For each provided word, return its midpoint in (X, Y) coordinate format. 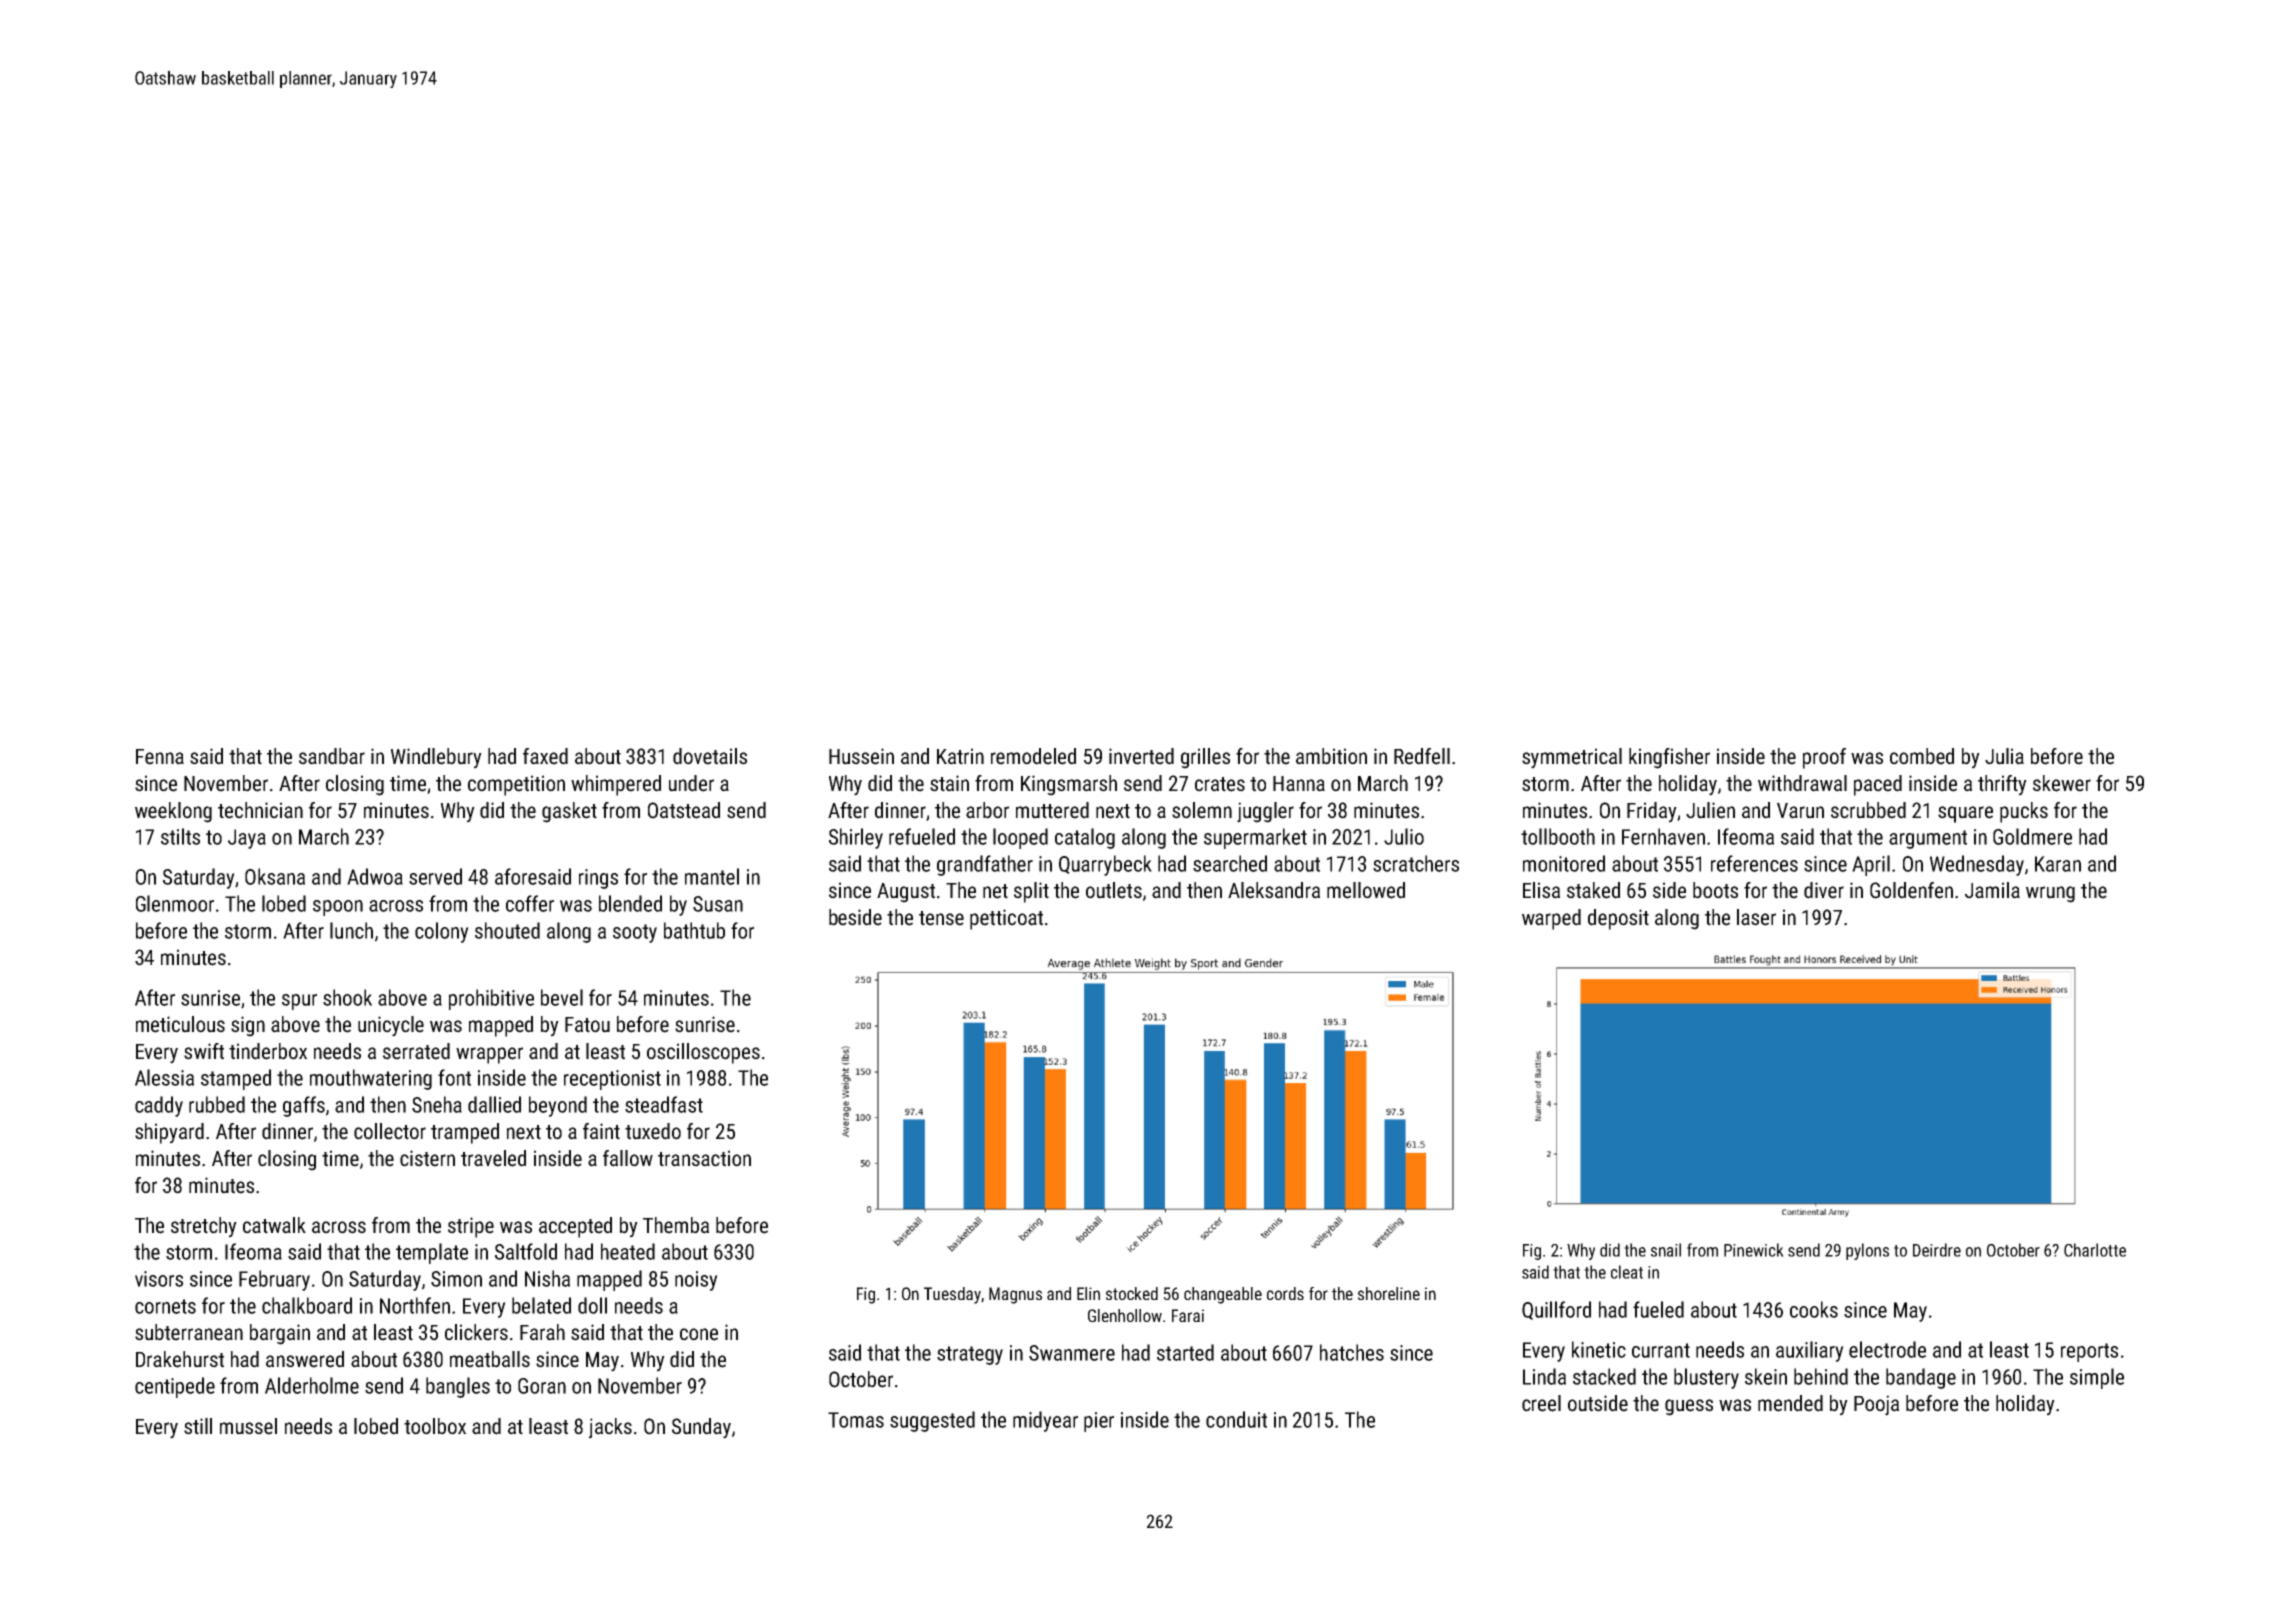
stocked (1132, 1293)
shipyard (169, 1133)
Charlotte (2095, 1250)
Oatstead (684, 810)
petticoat (1006, 919)
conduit (1236, 1419)
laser (1756, 917)
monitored (1564, 863)
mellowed (1366, 890)
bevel (562, 997)
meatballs (490, 1359)
